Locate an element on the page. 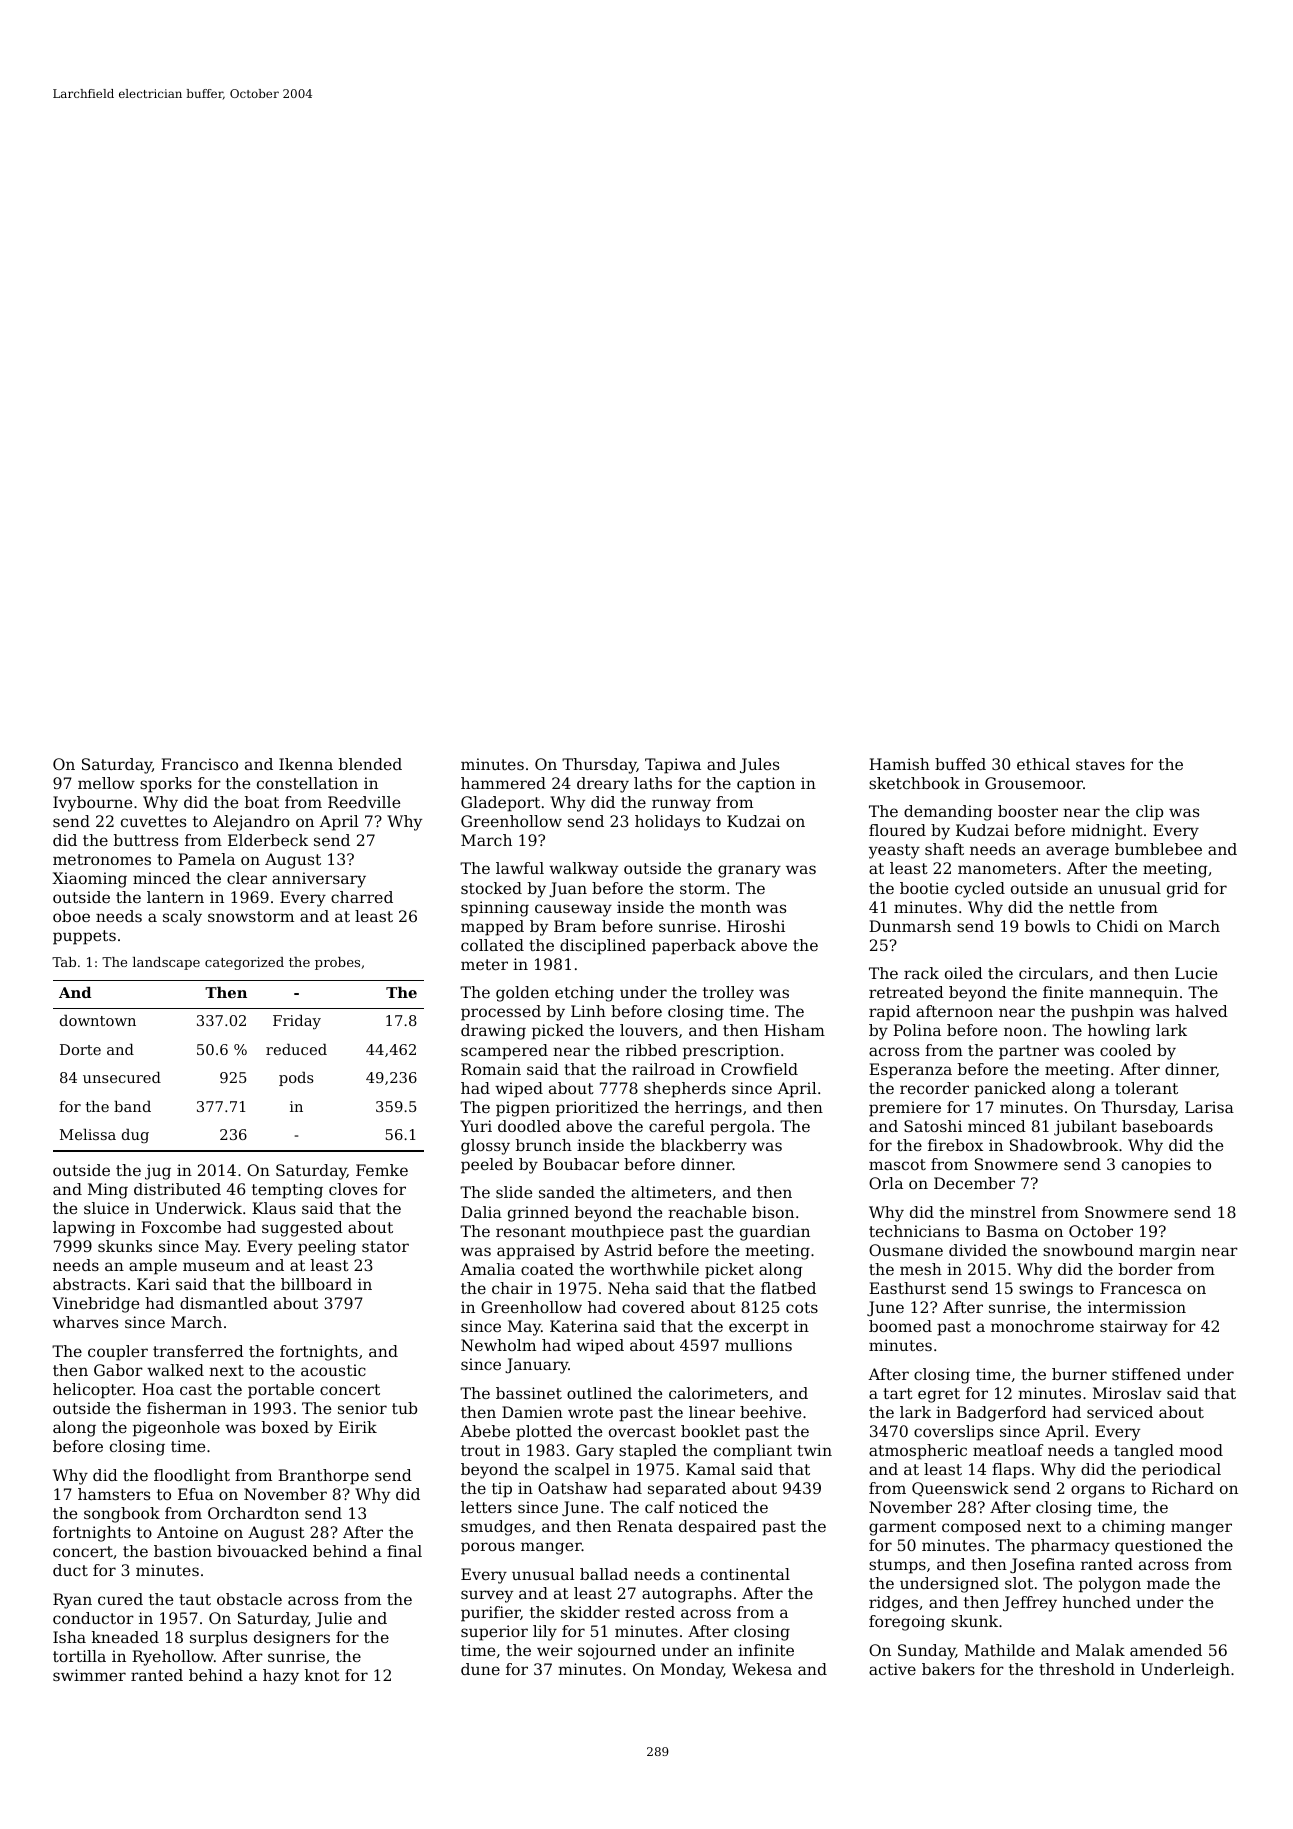  active is located at coordinates (892, 1669).
